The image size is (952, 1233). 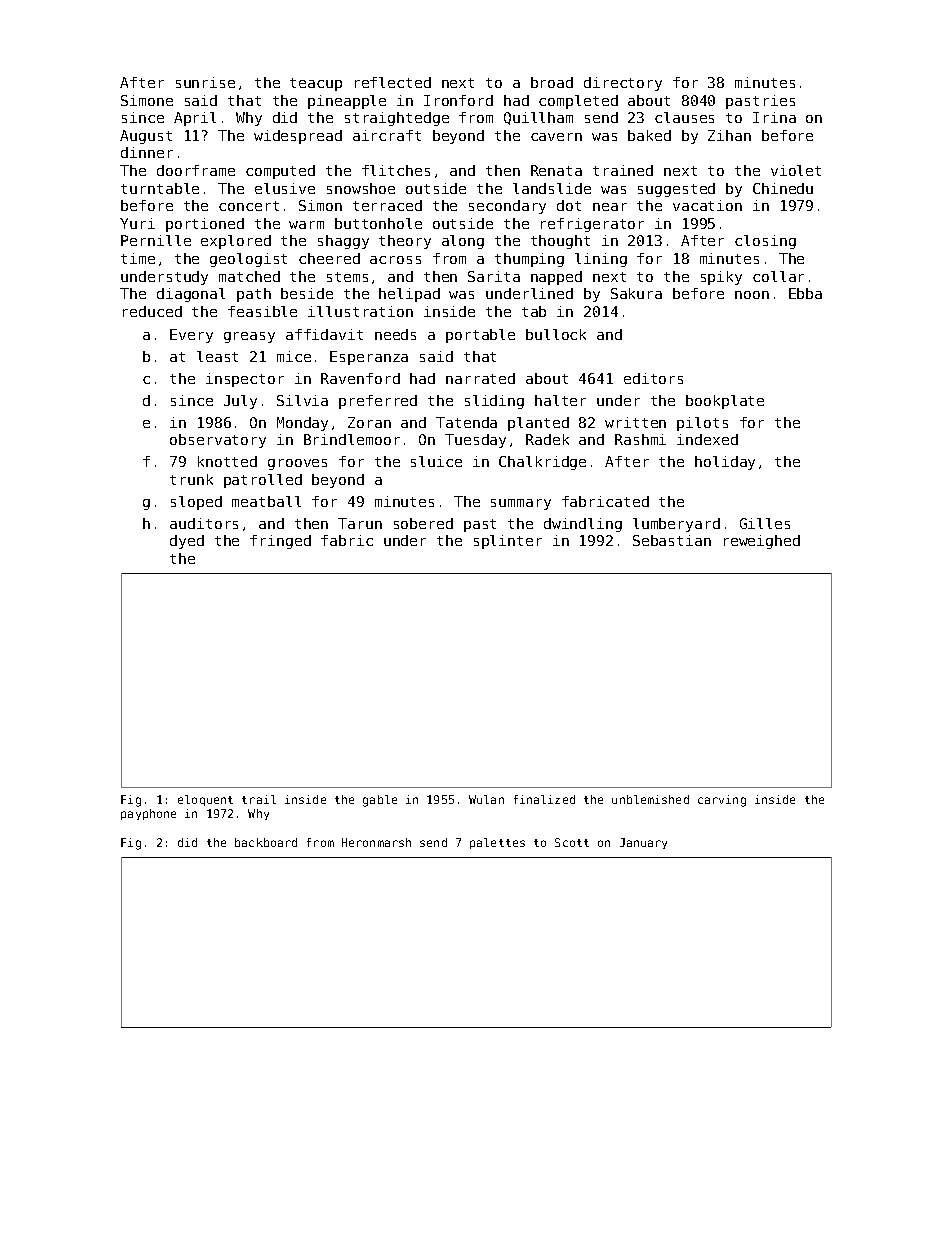 I want to click on backboard, so click(x=266, y=842).
